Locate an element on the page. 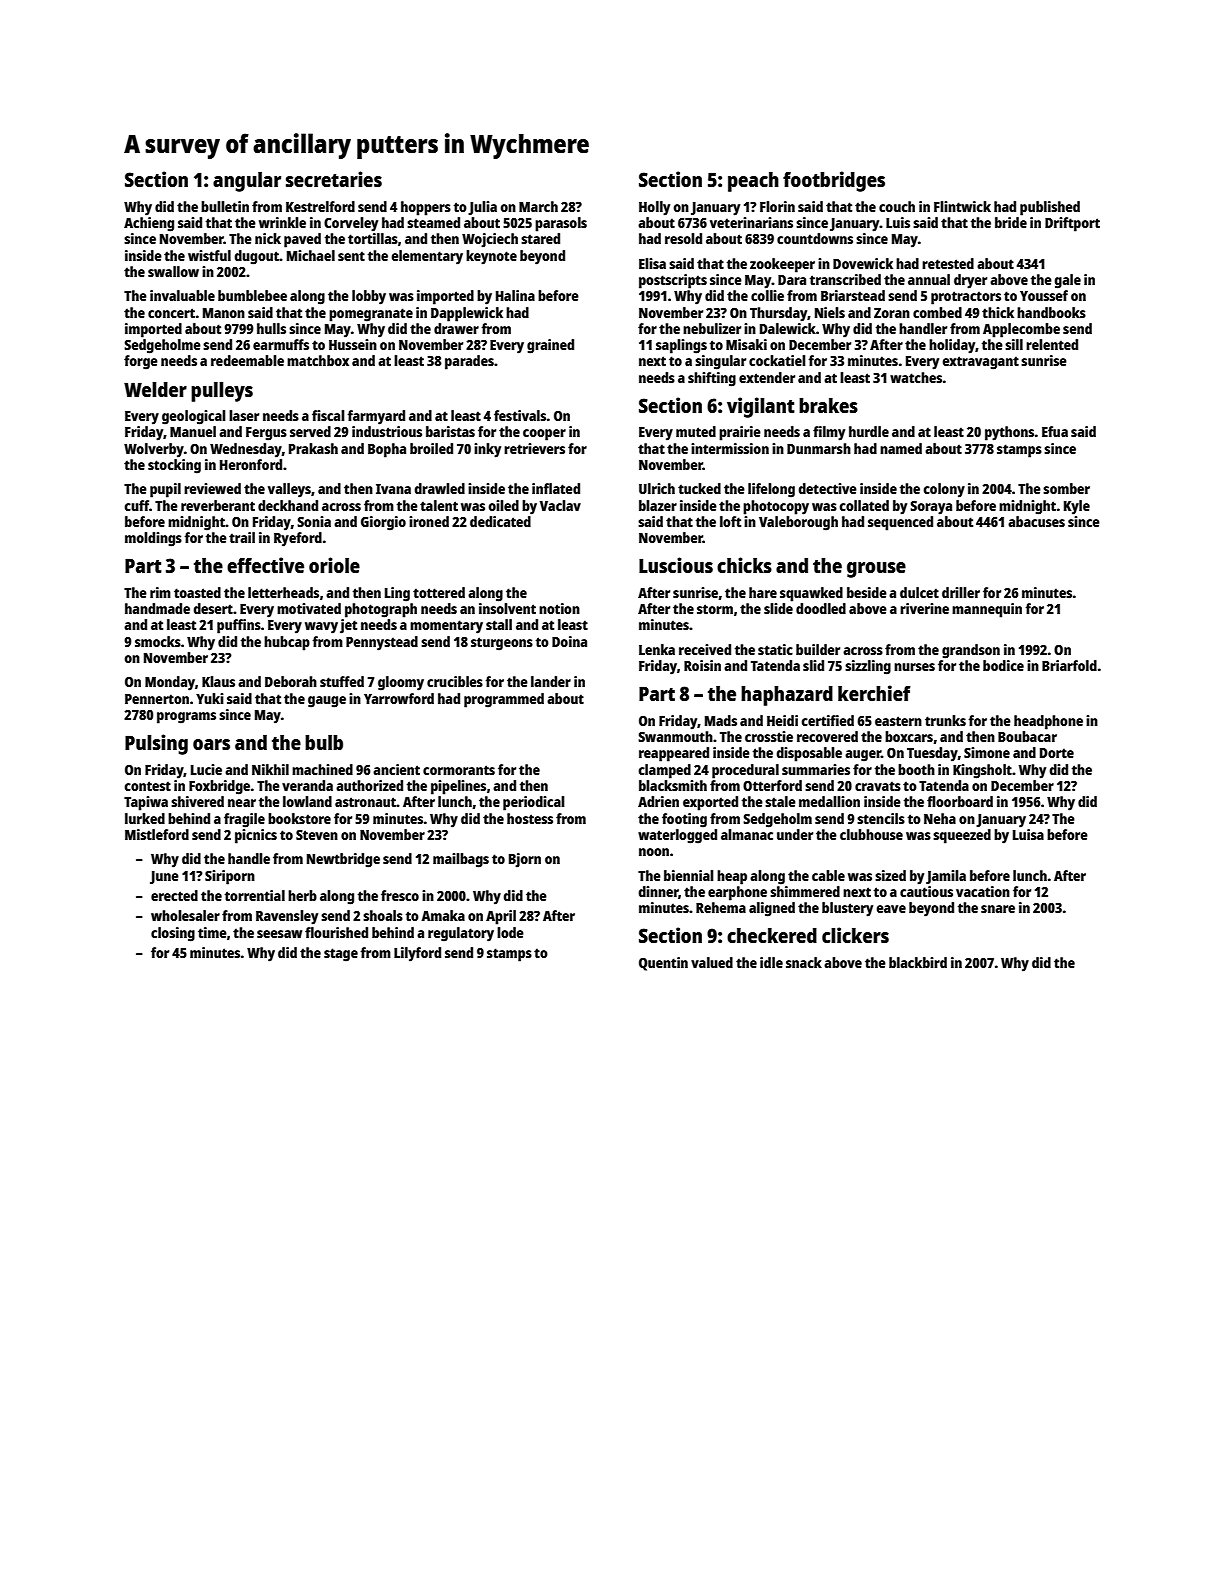 The image size is (1227, 1588). Tapiwa is located at coordinates (146, 803).
